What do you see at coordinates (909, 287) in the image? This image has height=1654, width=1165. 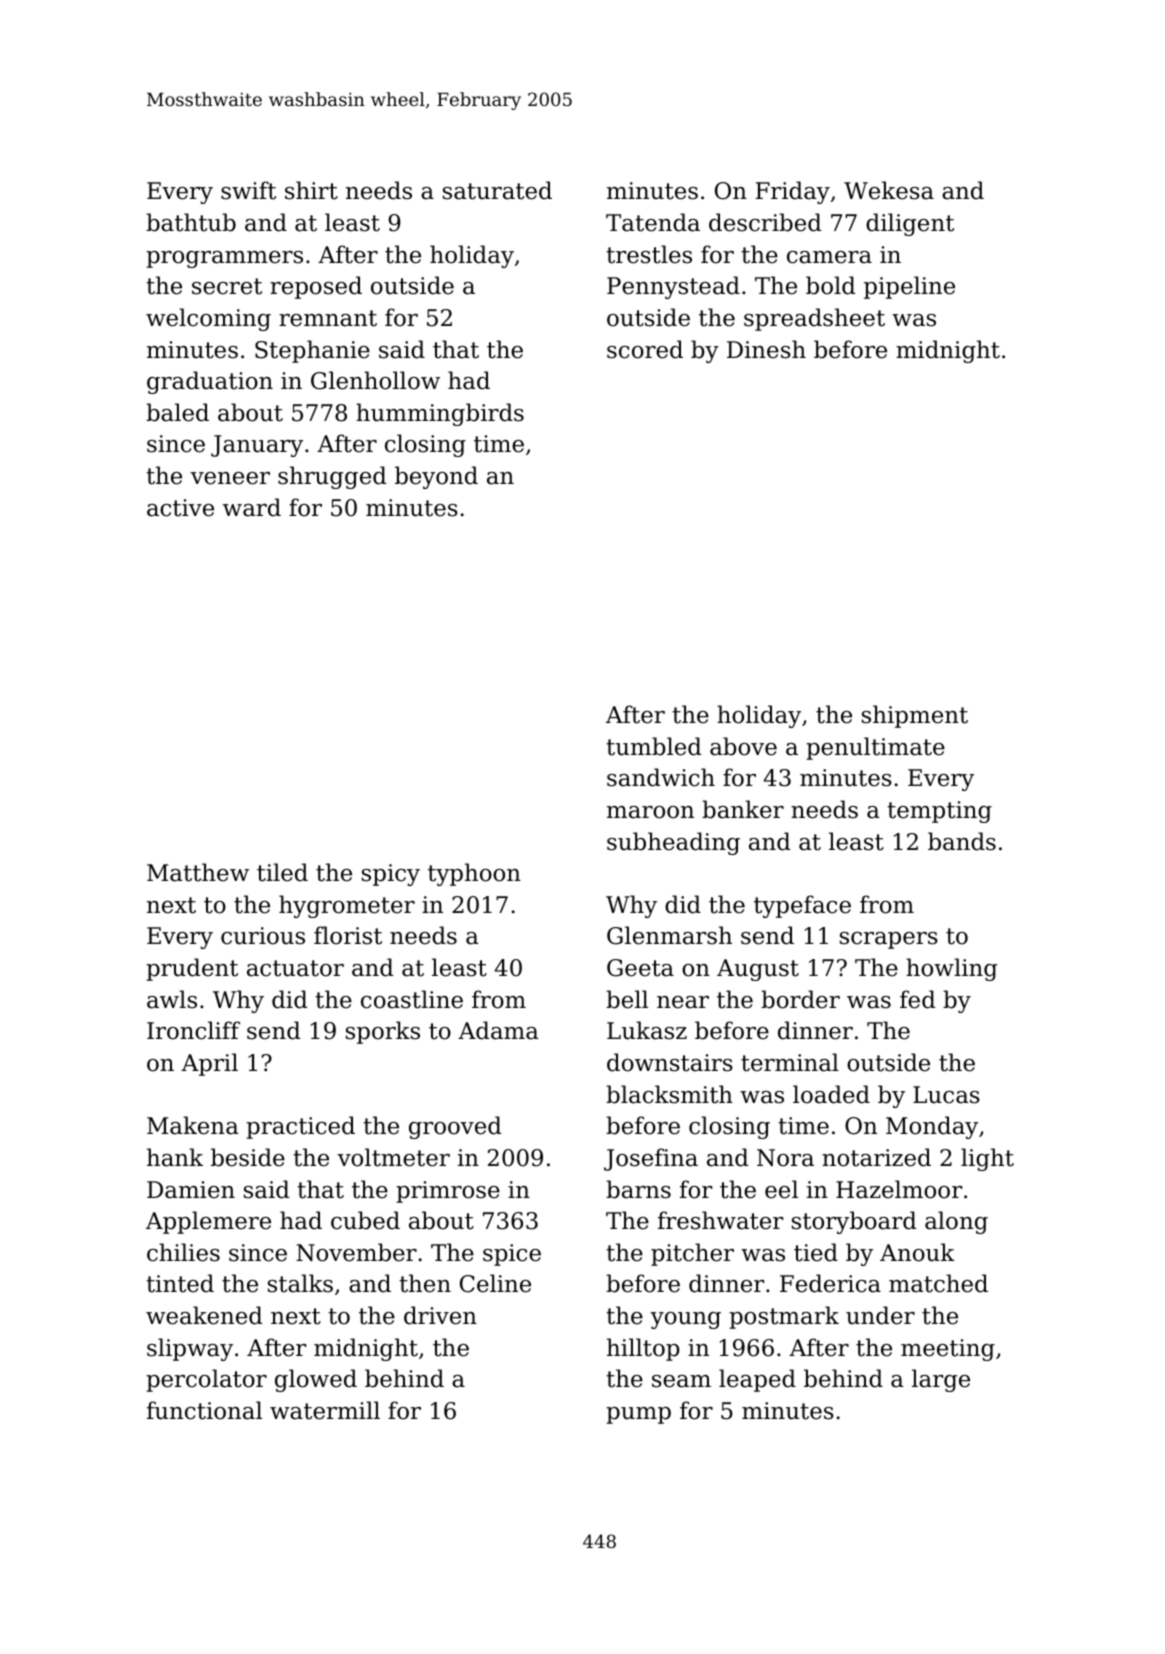 I see `pipeline` at bounding box center [909, 287].
